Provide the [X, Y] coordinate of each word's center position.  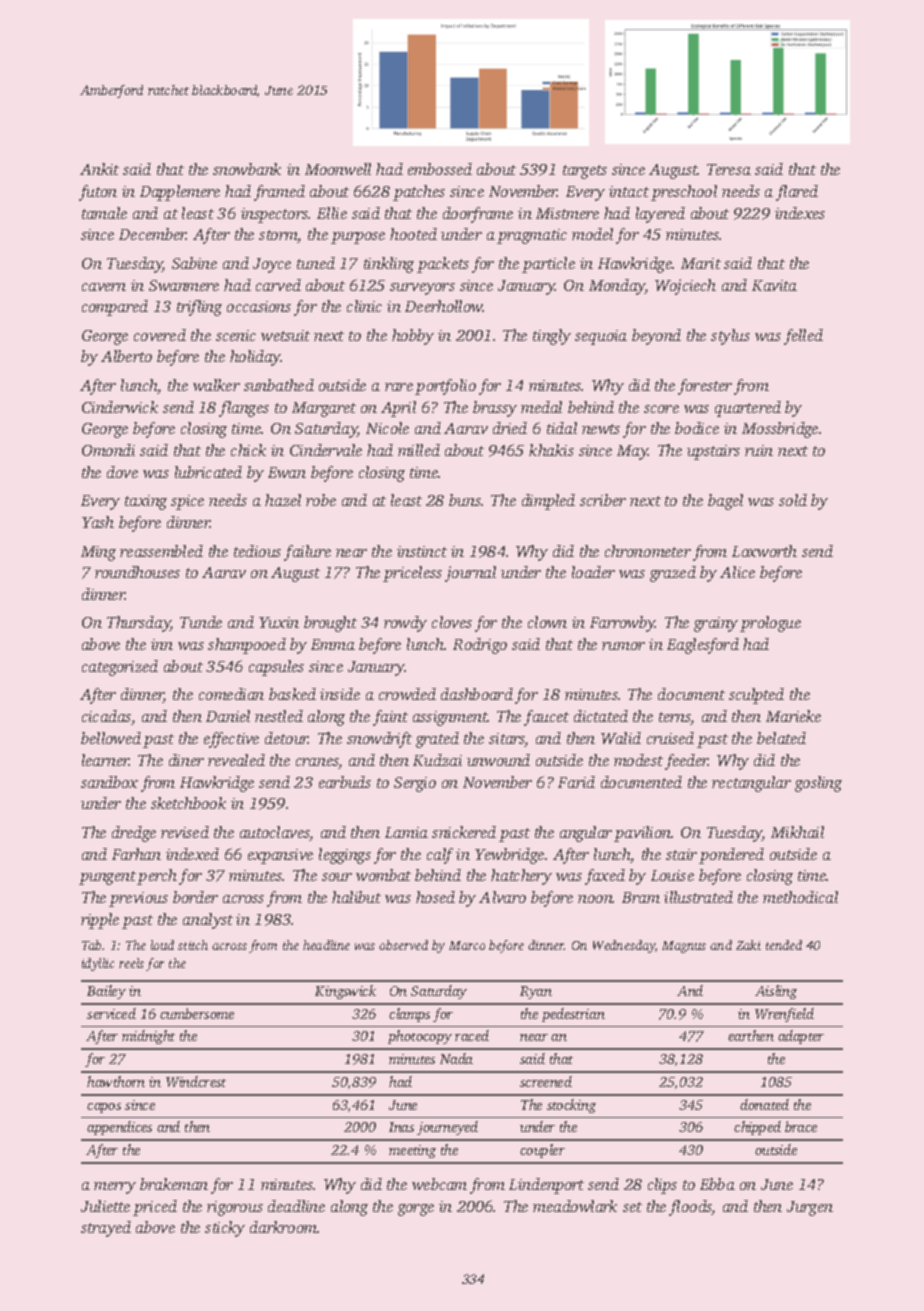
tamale [104, 213]
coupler [542, 1151]
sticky [225, 1229]
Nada [456, 1058]
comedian [231, 694]
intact [629, 191]
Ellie [332, 213]
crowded [407, 694]
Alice [737, 572]
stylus [730, 337]
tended [784, 945]
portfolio [445, 387]
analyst [208, 921]
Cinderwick [120, 407]
